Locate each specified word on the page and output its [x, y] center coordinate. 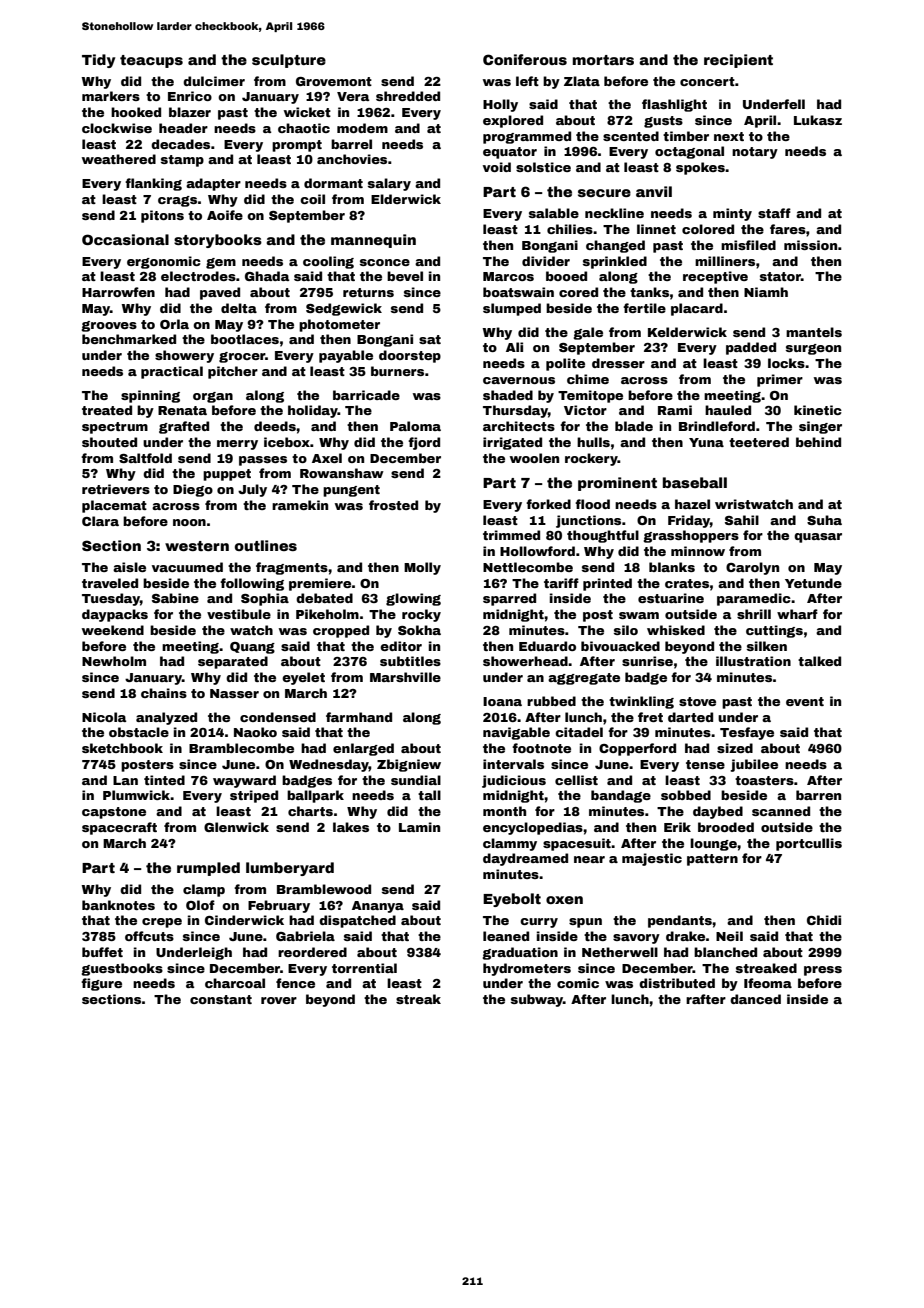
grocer [242, 357]
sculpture [289, 61]
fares [788, 229]
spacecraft [119, 828]
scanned [781, 811]
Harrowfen [118, 292]
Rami [675, 410]
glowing [413, 599]
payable [346, 356]
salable [554, 213]
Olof [200, 905]
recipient [738, 61]
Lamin [419, 827]
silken [767, 646]
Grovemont [334, 81]
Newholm [114, 661]
